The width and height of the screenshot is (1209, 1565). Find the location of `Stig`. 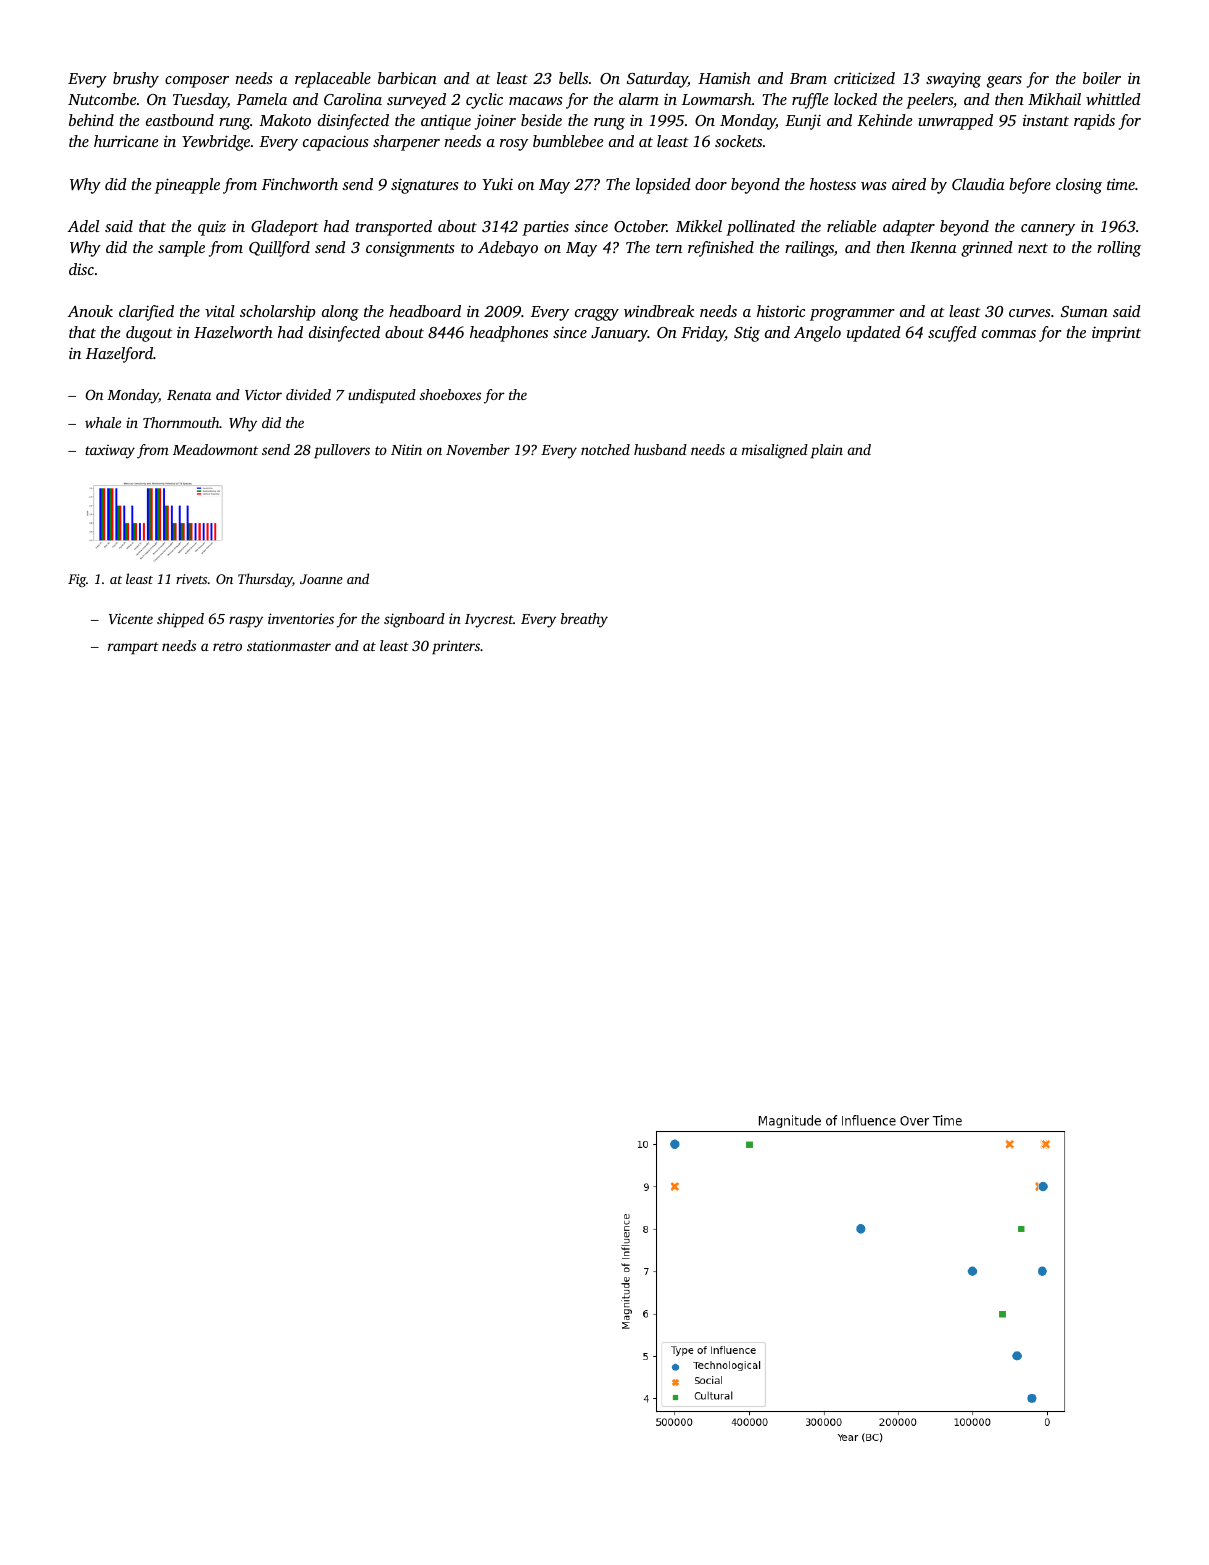

Stig is located at coordinates (747, 334).
